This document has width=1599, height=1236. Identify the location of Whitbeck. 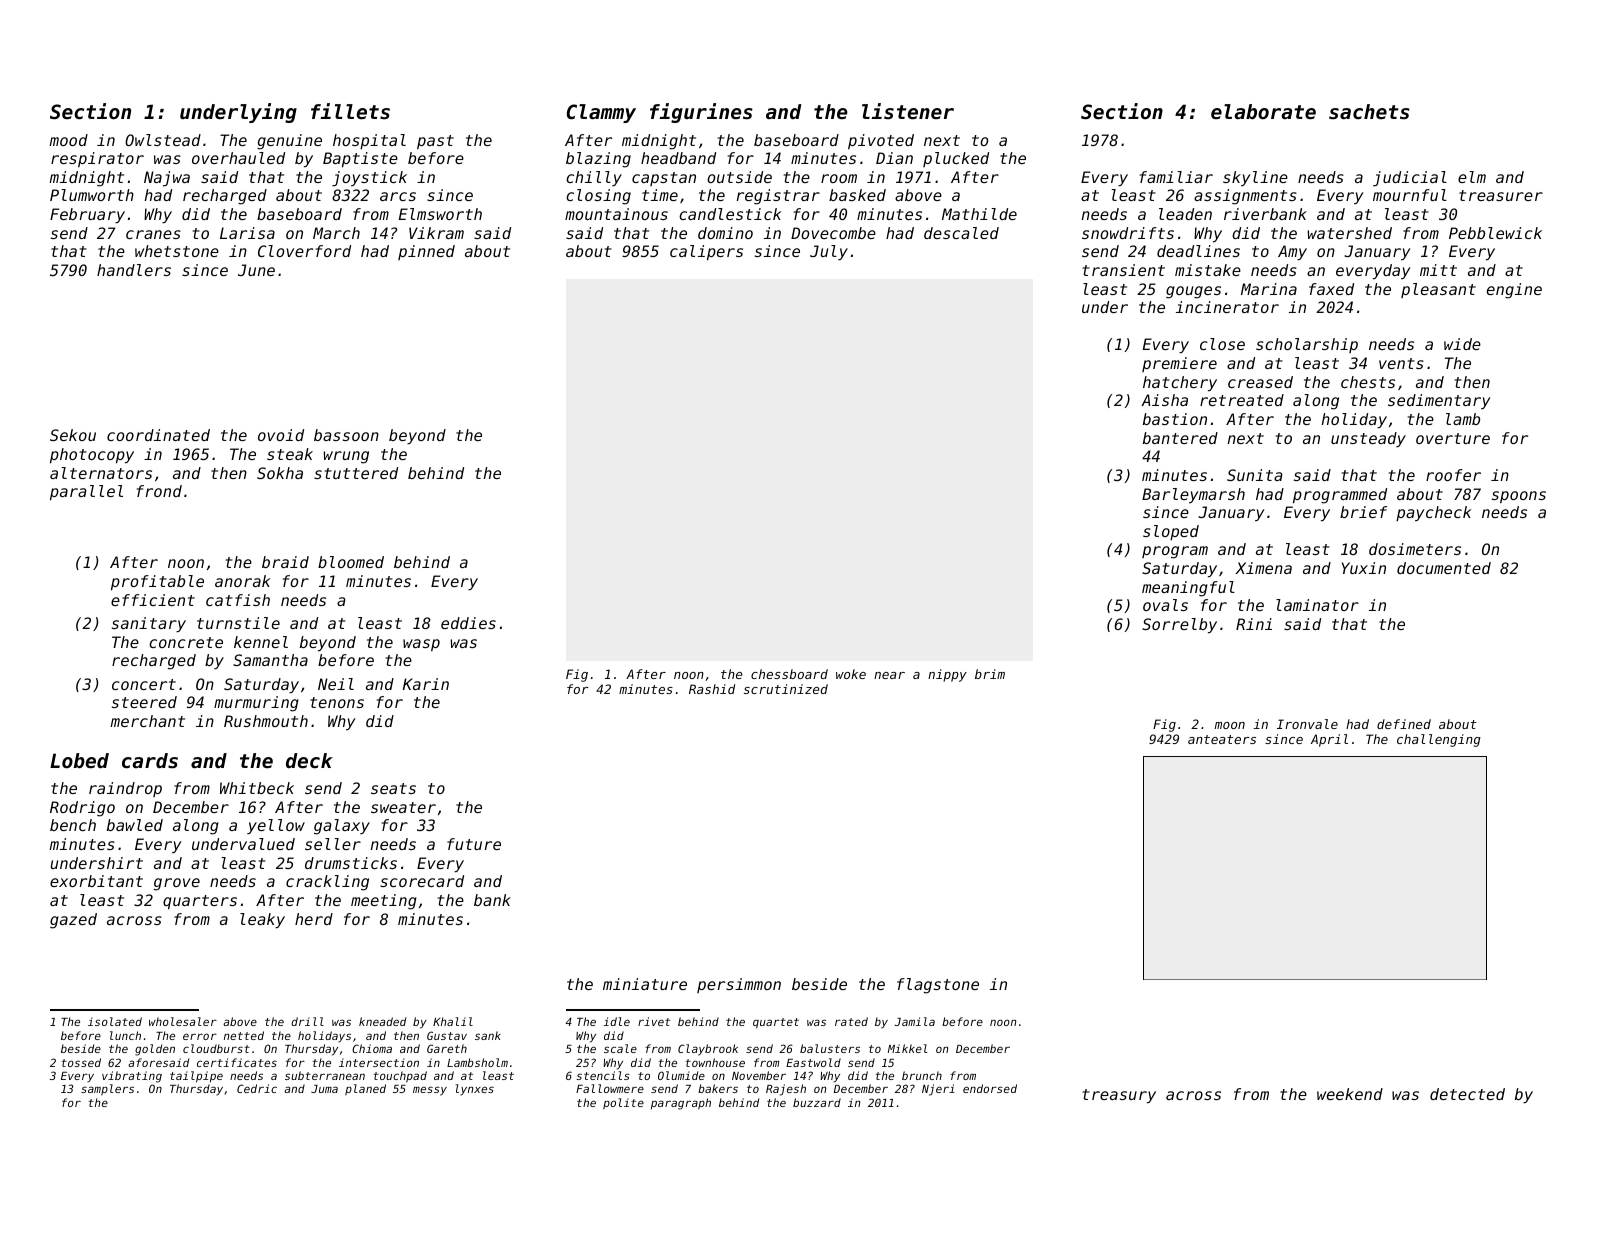
(257, 788).
